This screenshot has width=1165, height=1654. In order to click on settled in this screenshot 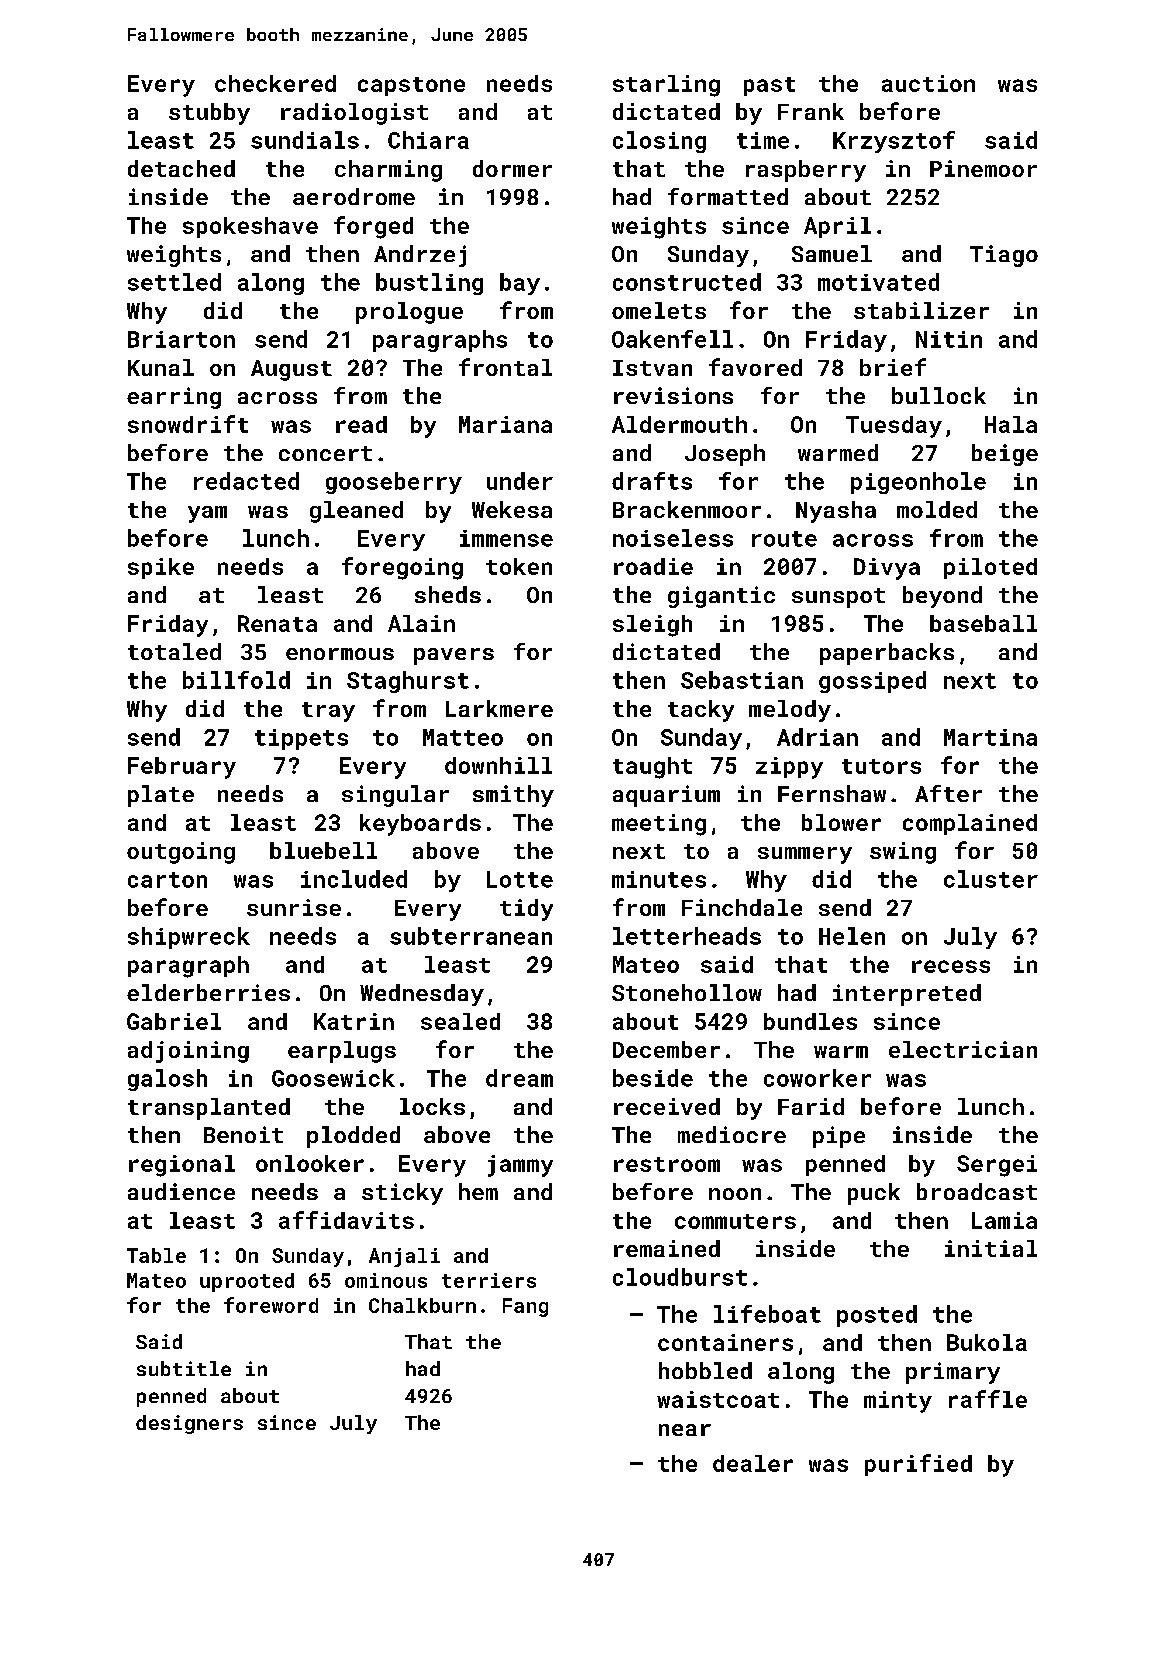, I will do `click(174, 282)`.
